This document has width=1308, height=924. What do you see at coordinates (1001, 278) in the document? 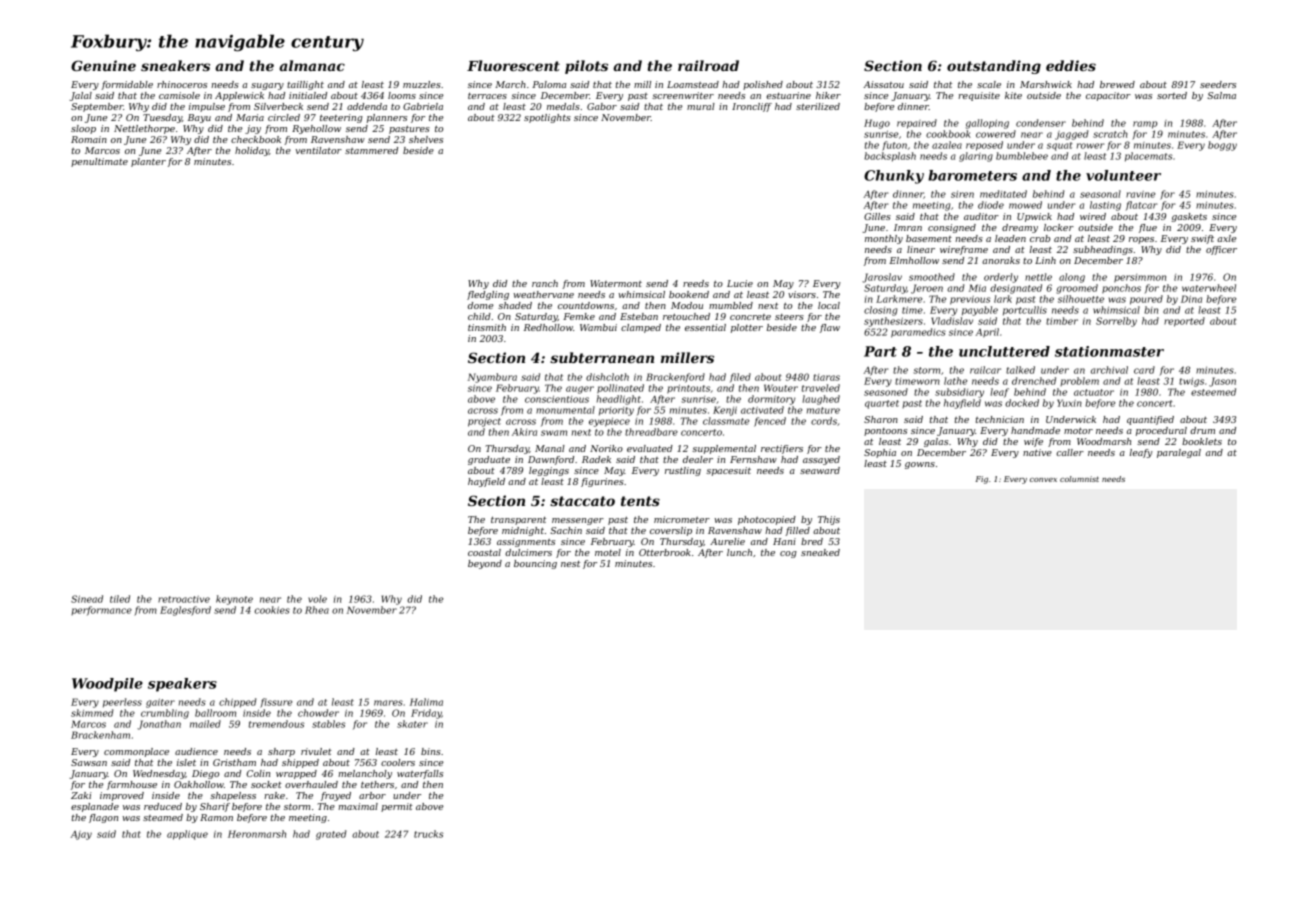
I see `orderly` at bounding box center [1001, 278].
